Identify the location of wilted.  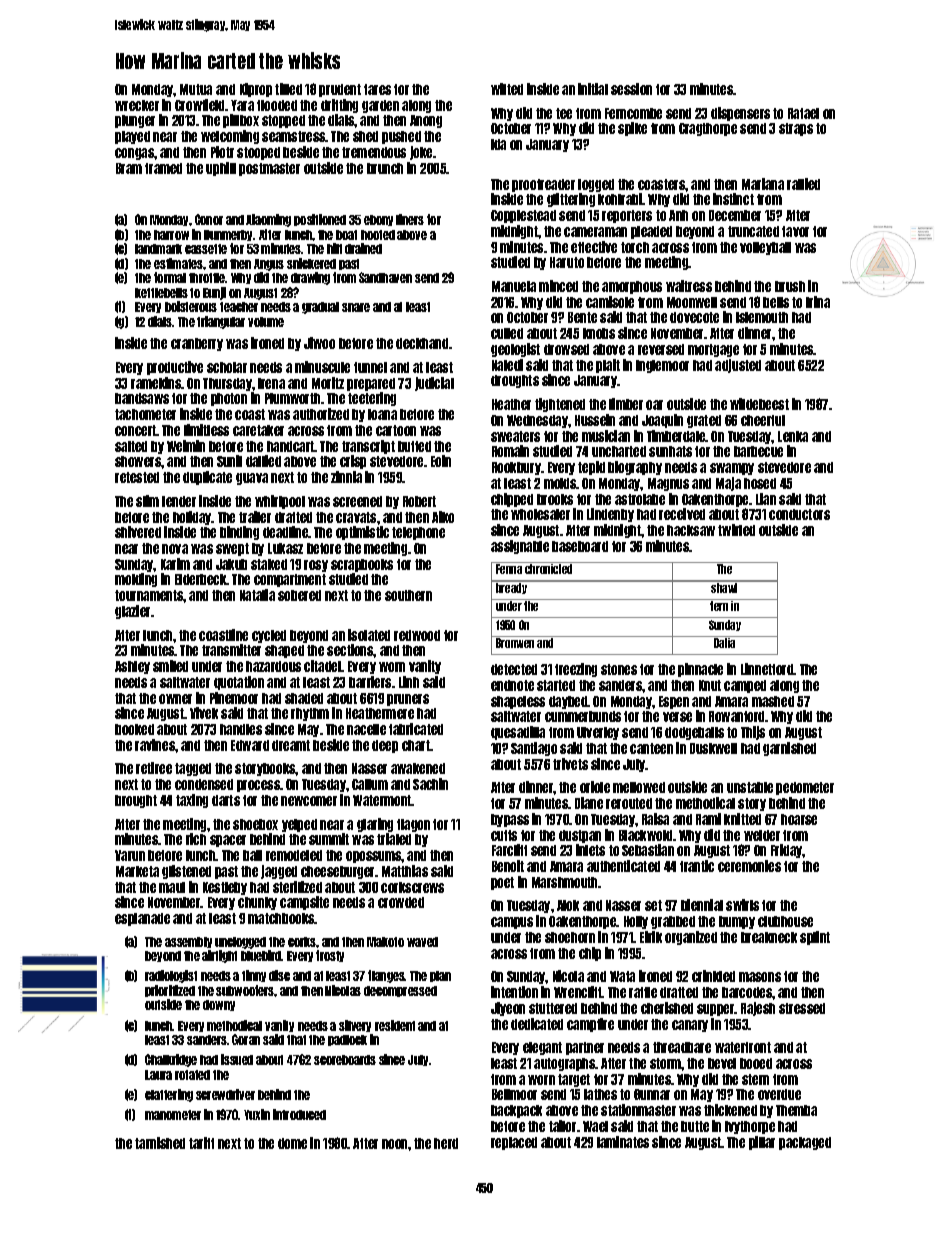
(507, 89).
